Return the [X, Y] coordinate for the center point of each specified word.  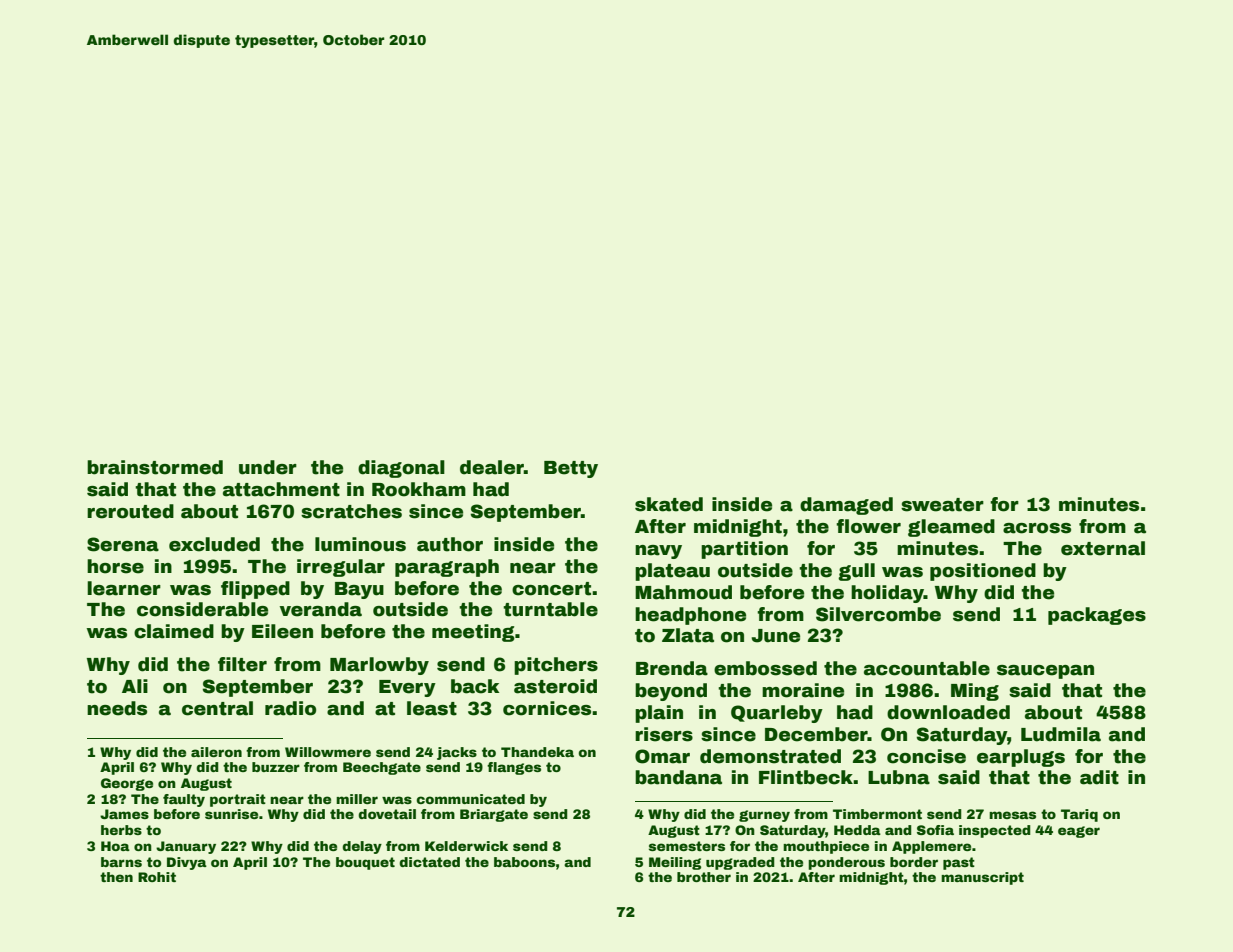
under [268, 467]
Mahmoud [683, 592]
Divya [187, 863]
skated [669, 504]
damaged [846, 506]
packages [1097, 616]
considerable [202, 609]
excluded [214, 544]
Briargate [494, 815]
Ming [975, 692]
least [432, 708]
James [124, 814]
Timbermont [877, 814]
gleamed [951, 528]
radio [290, 708]
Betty [571, 469]
